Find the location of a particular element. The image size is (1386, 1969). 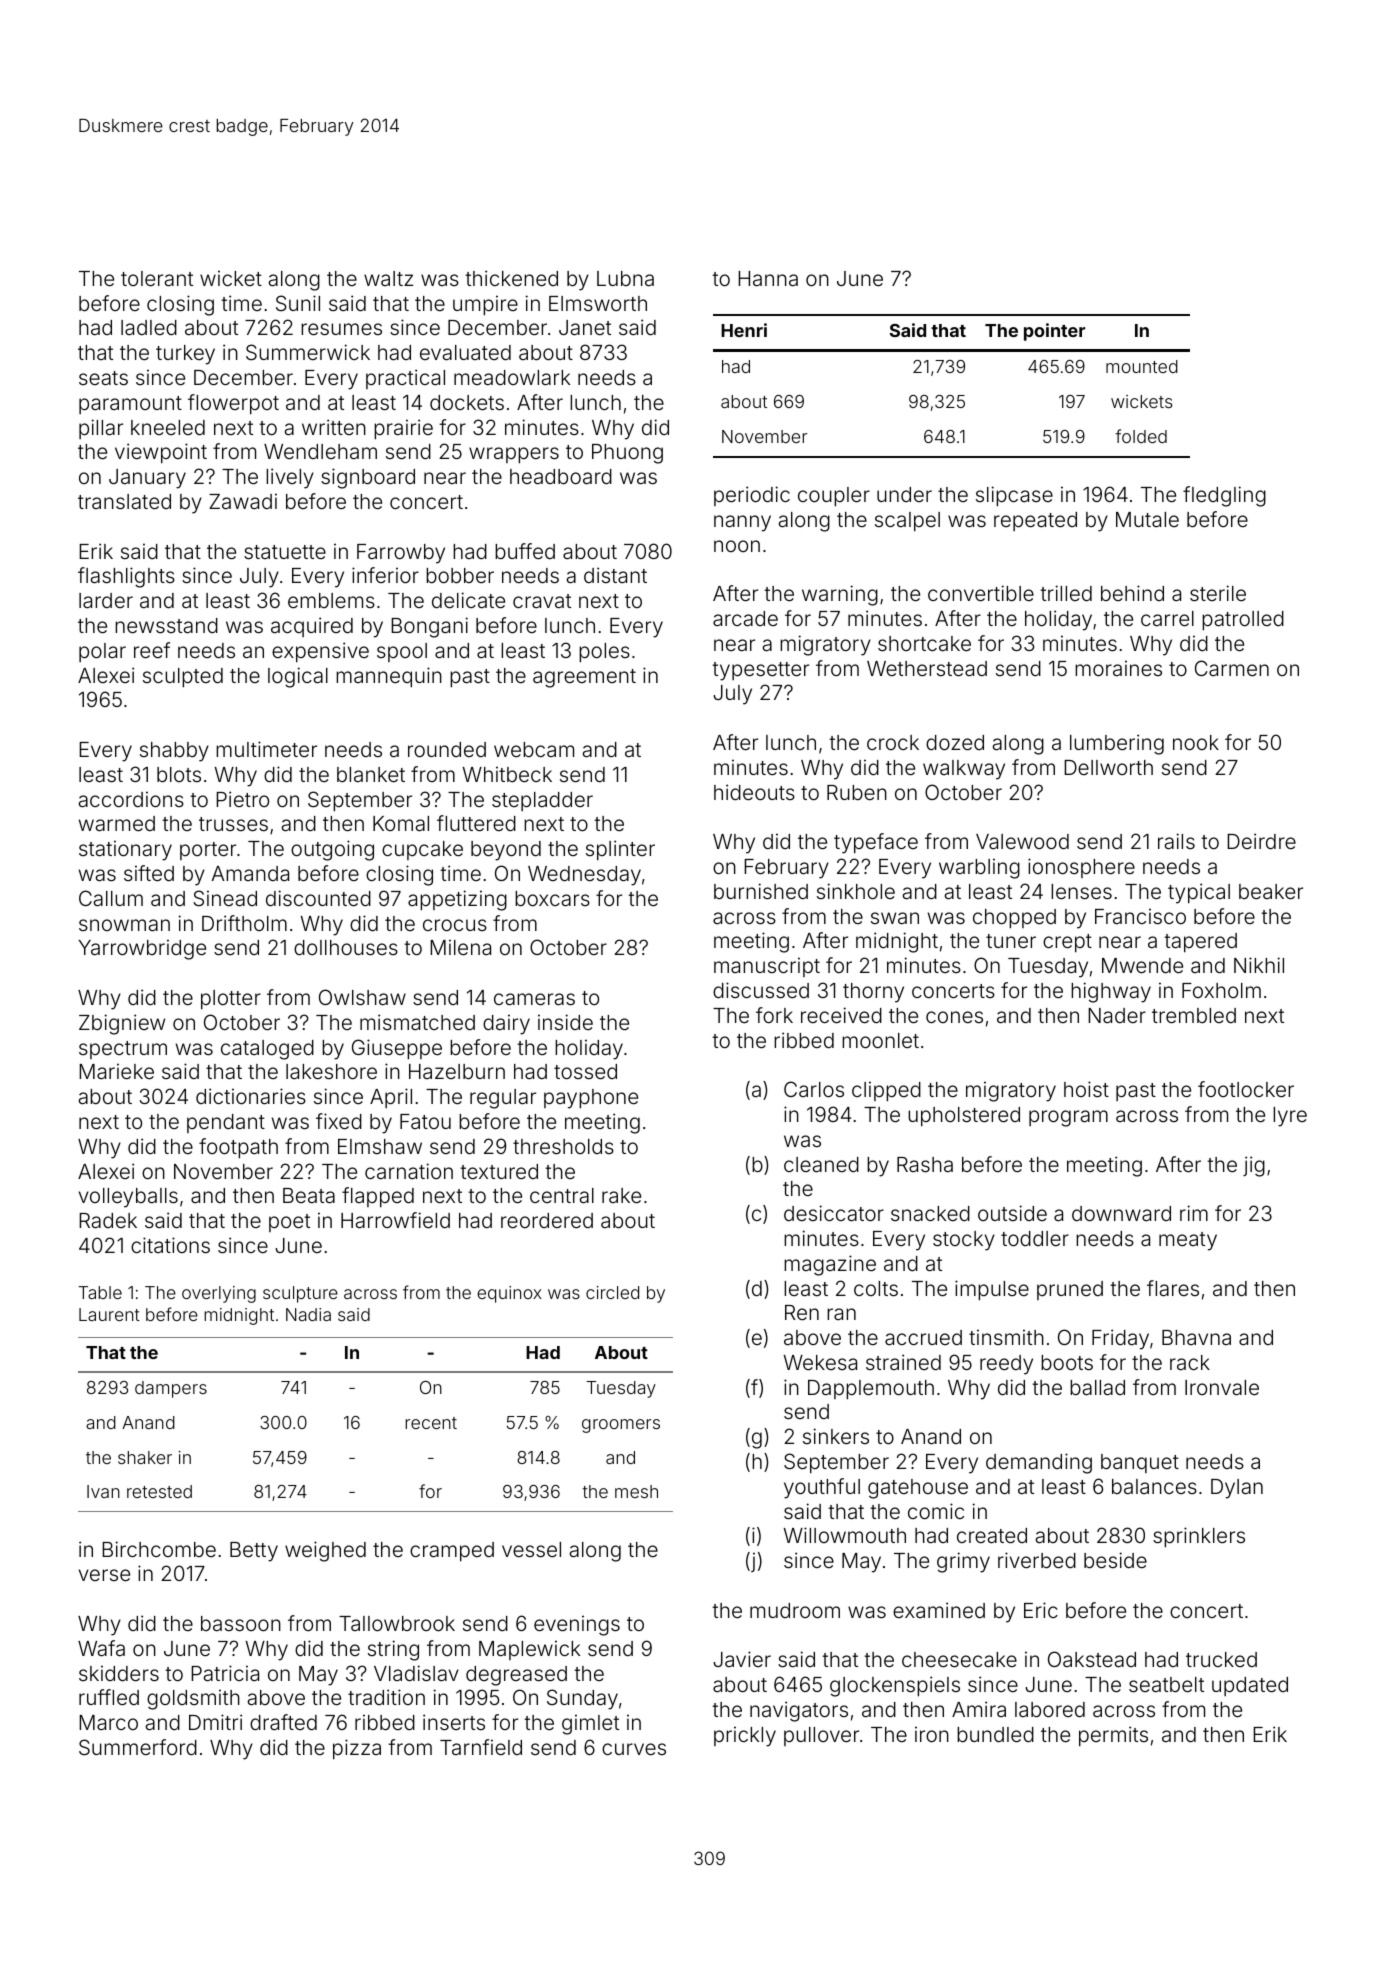

Carmen is located at coordinates (1232, 668).
